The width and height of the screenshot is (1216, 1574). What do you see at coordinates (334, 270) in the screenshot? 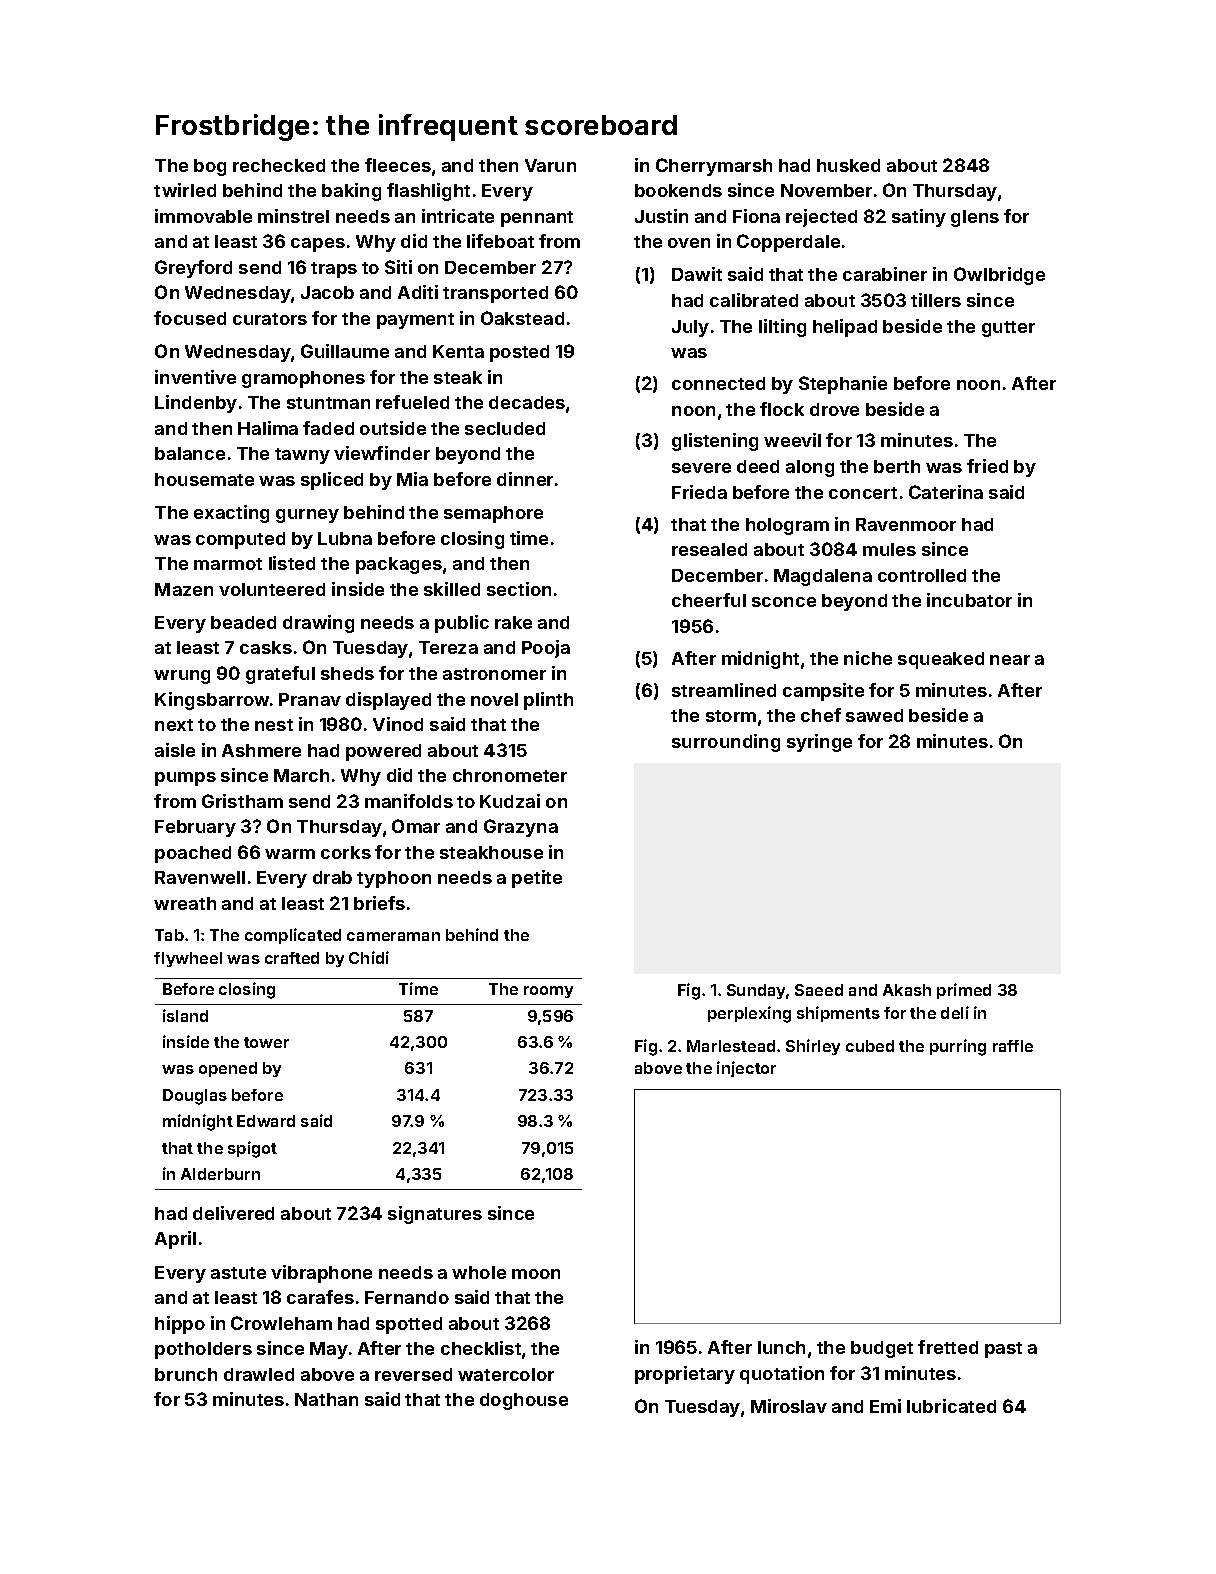
I see `traps` at bounding box center [334, 270].
